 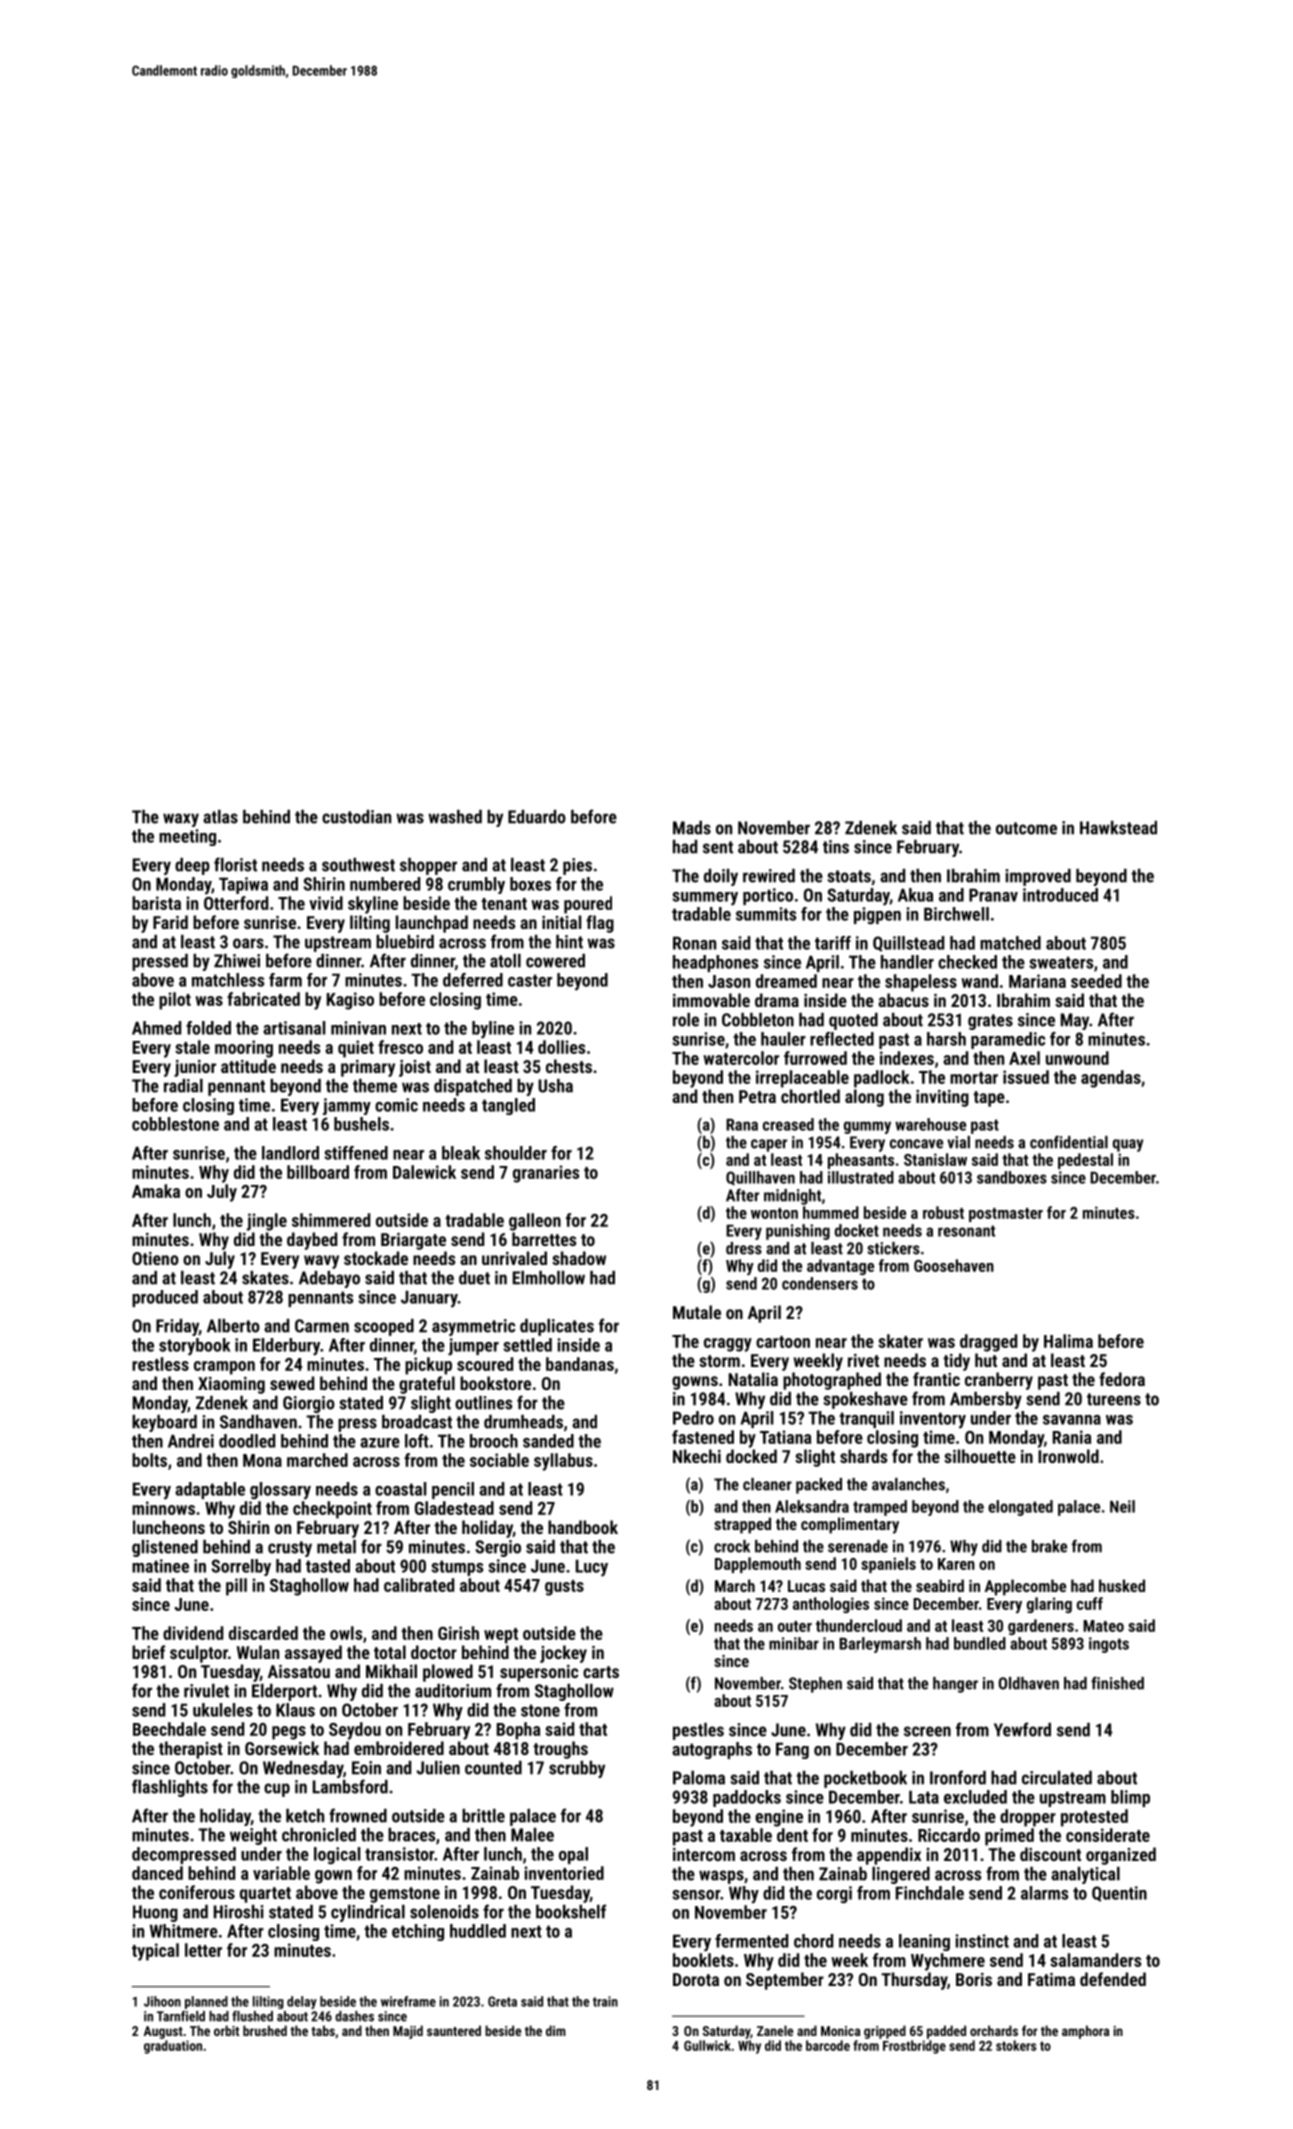 I want to click on custodian, so click(x=356, y=817).
